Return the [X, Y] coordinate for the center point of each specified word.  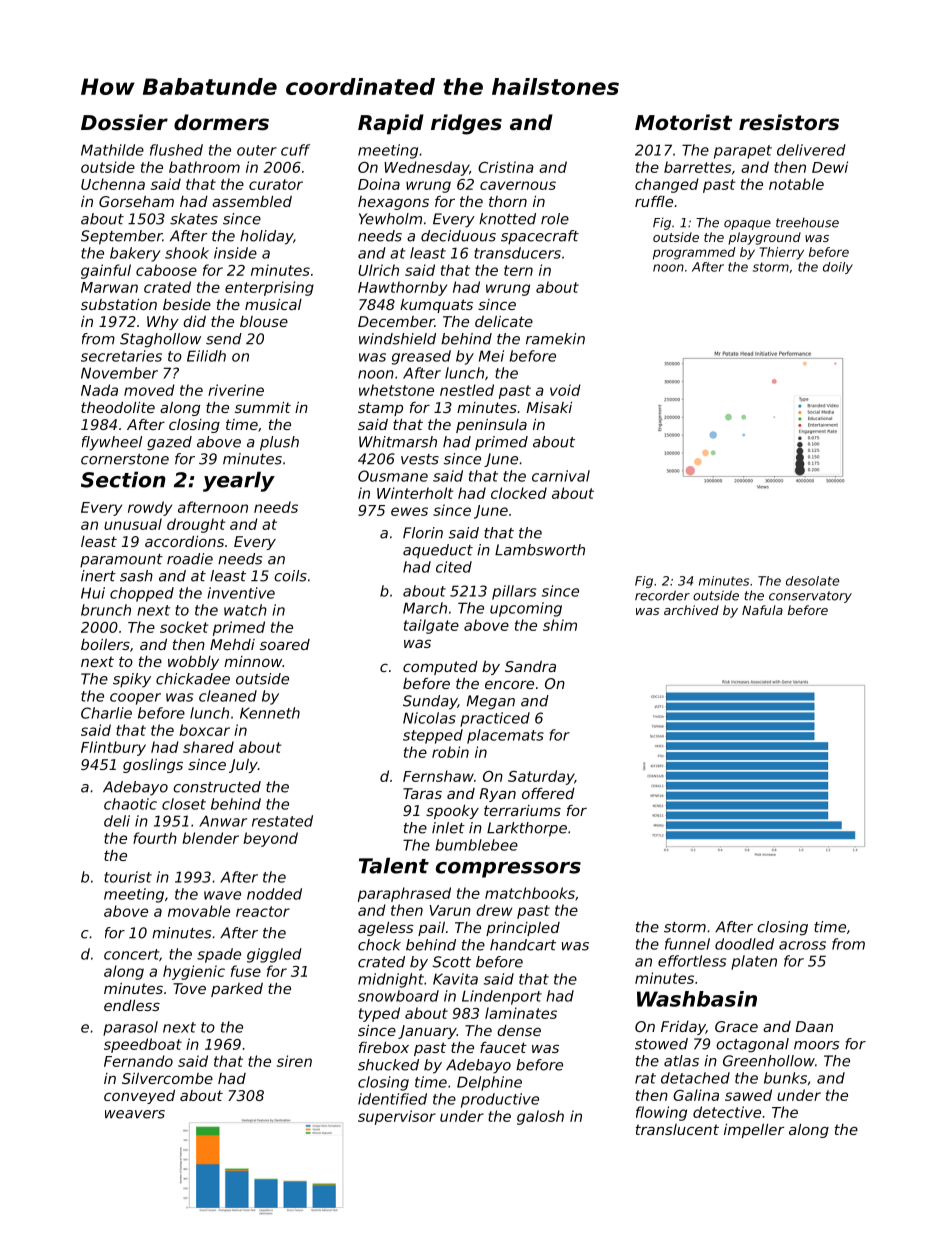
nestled [467, 390]
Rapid [391, 124]
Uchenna [113, 184]
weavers [135, 1114]
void [565, 390]
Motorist [683, 122]
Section [123, 479]
